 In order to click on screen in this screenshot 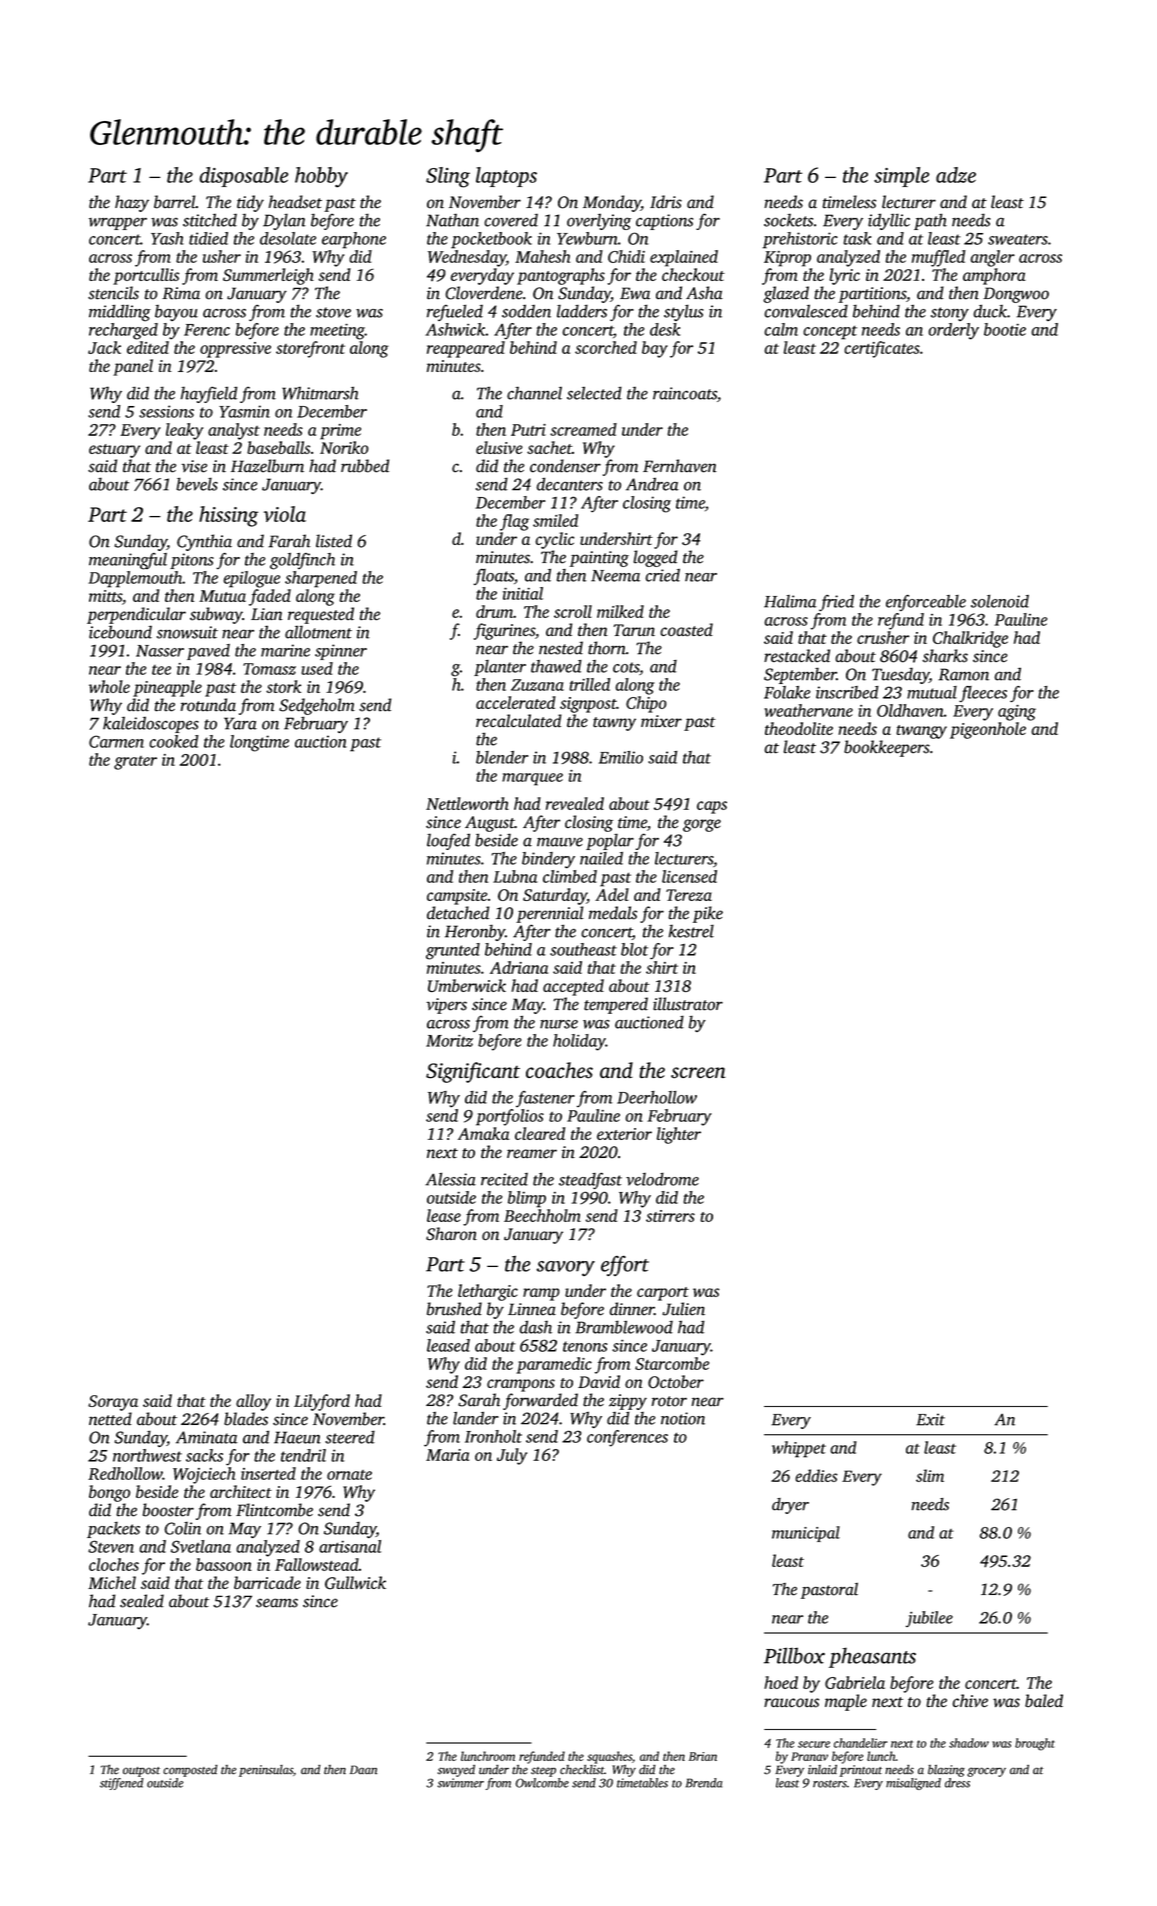, I will do `click(698, 1073)`.
